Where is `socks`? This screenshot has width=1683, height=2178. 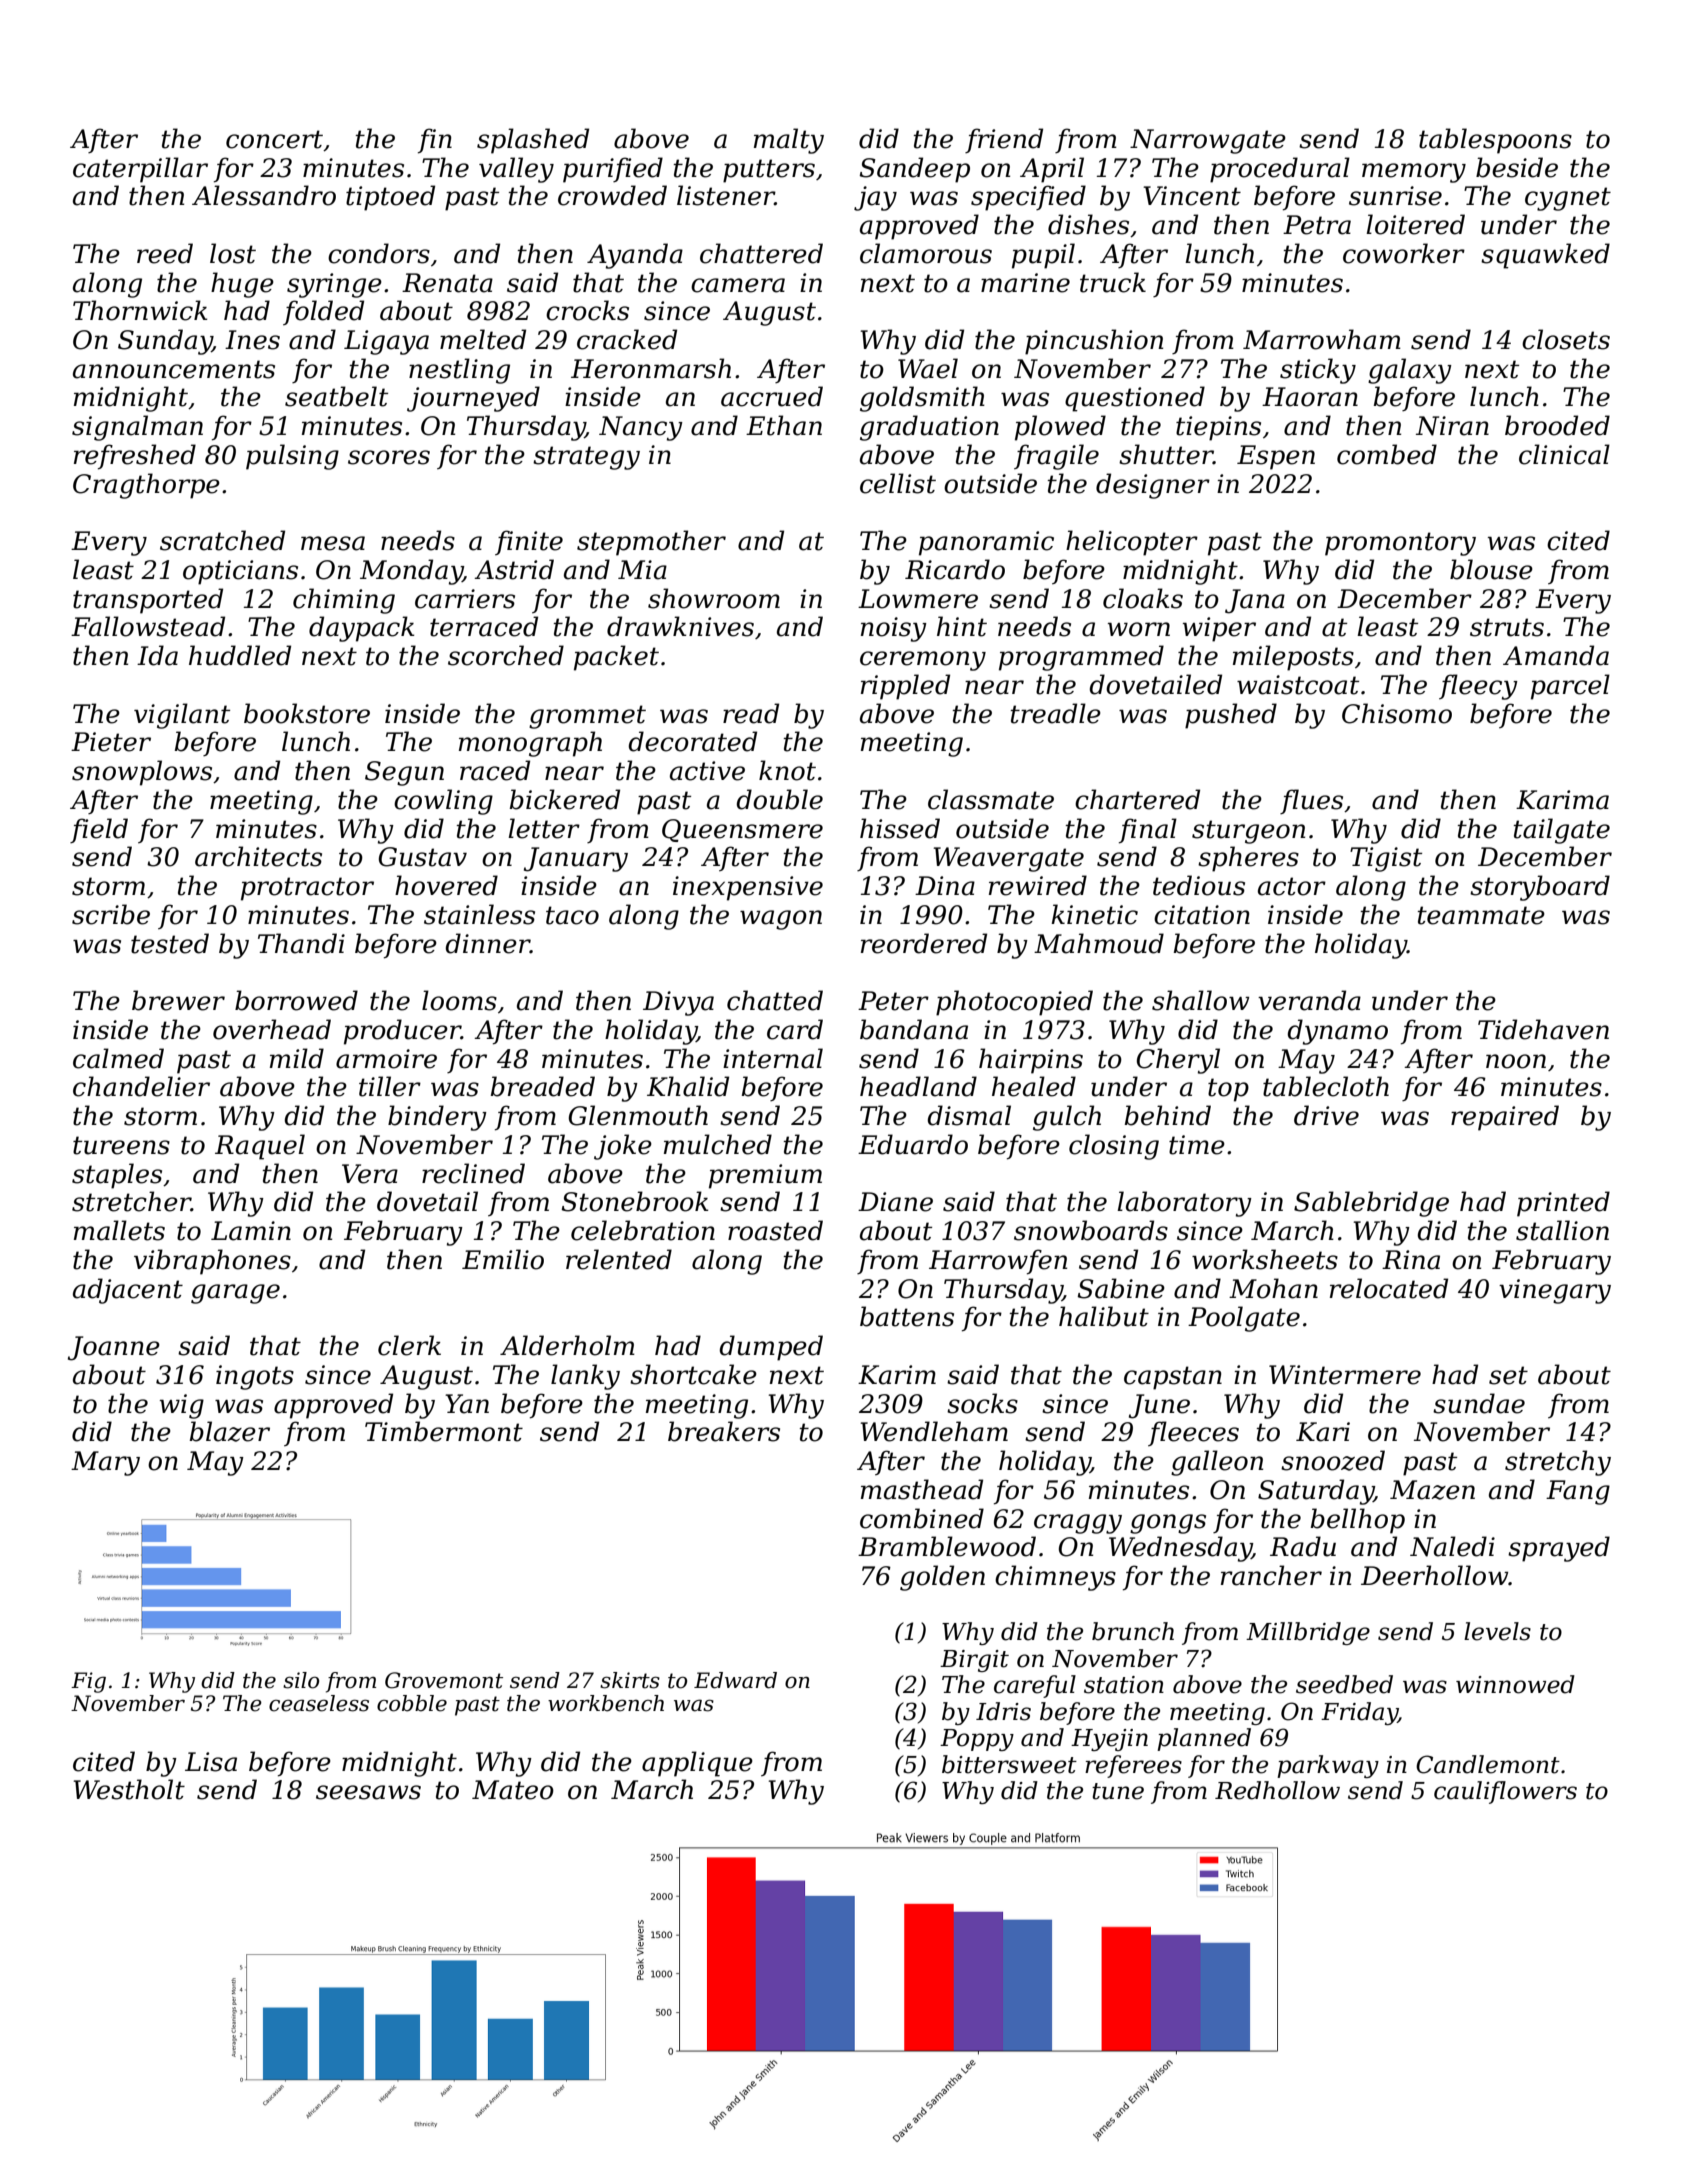 socks is located at coordinates (982, 1403).
